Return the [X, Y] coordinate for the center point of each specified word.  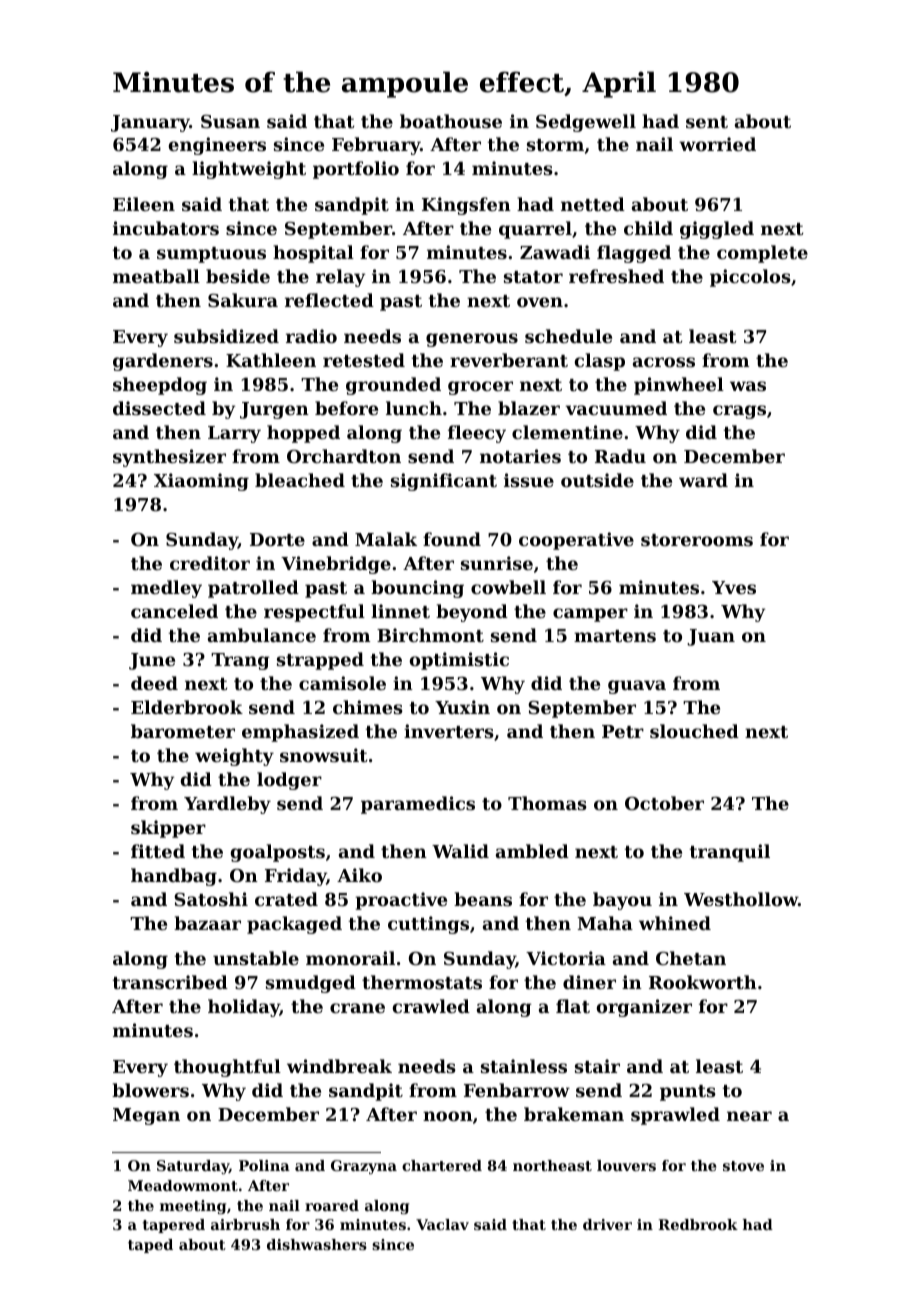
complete [762, 254]
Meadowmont [183, 1185]
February [376, 146]
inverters [449, 731]
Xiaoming [201, 482]
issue [529, 480]
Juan [711, 637]
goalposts [278, 853]
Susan [230, 121]
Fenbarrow [517, 1090]
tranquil [730, 853]
